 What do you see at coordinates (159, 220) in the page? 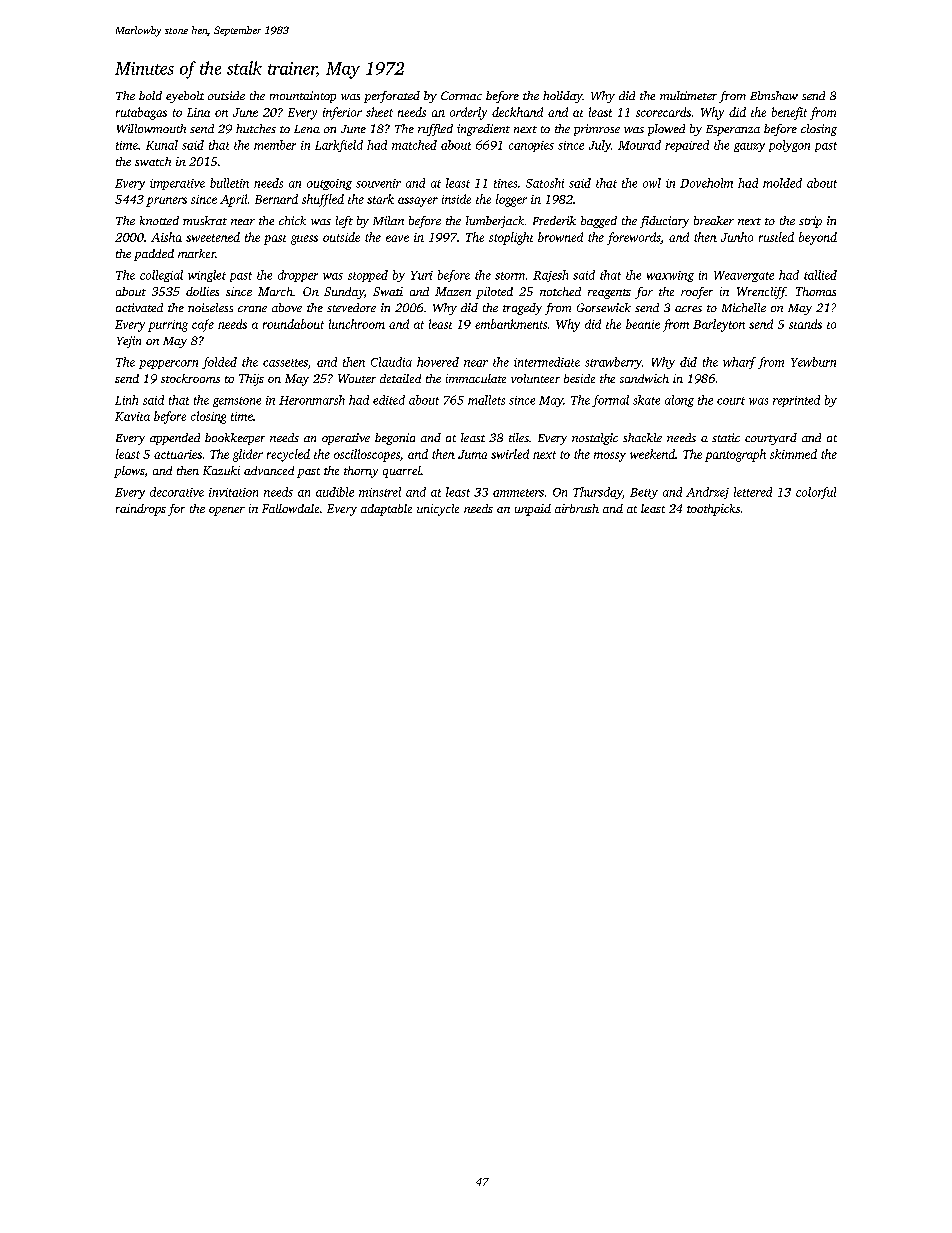
I see `knotted` at bounding box center [159, 220].
